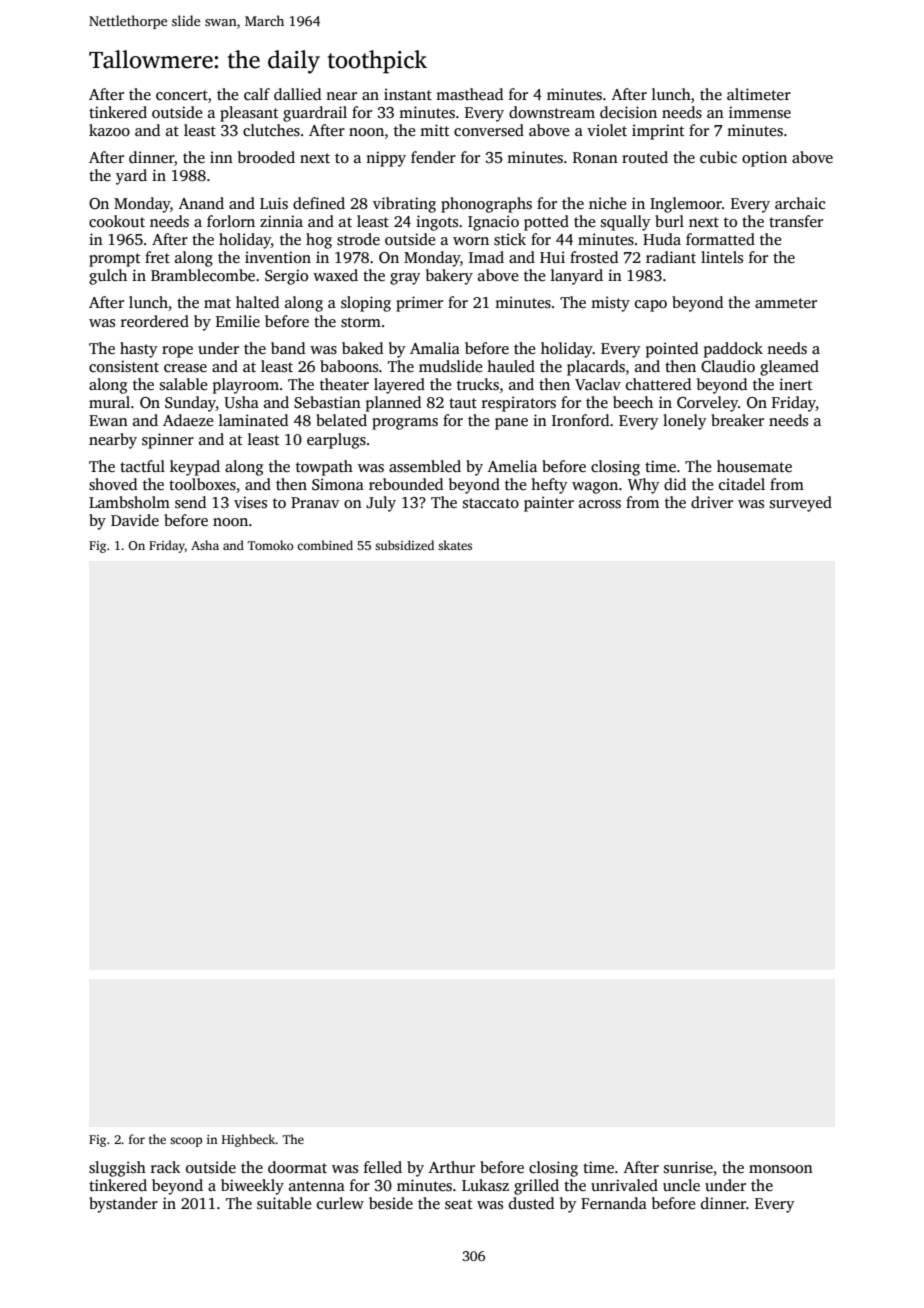  Describe the element at coordinates (449, 277) in the image. I see `bakery` at that location.
